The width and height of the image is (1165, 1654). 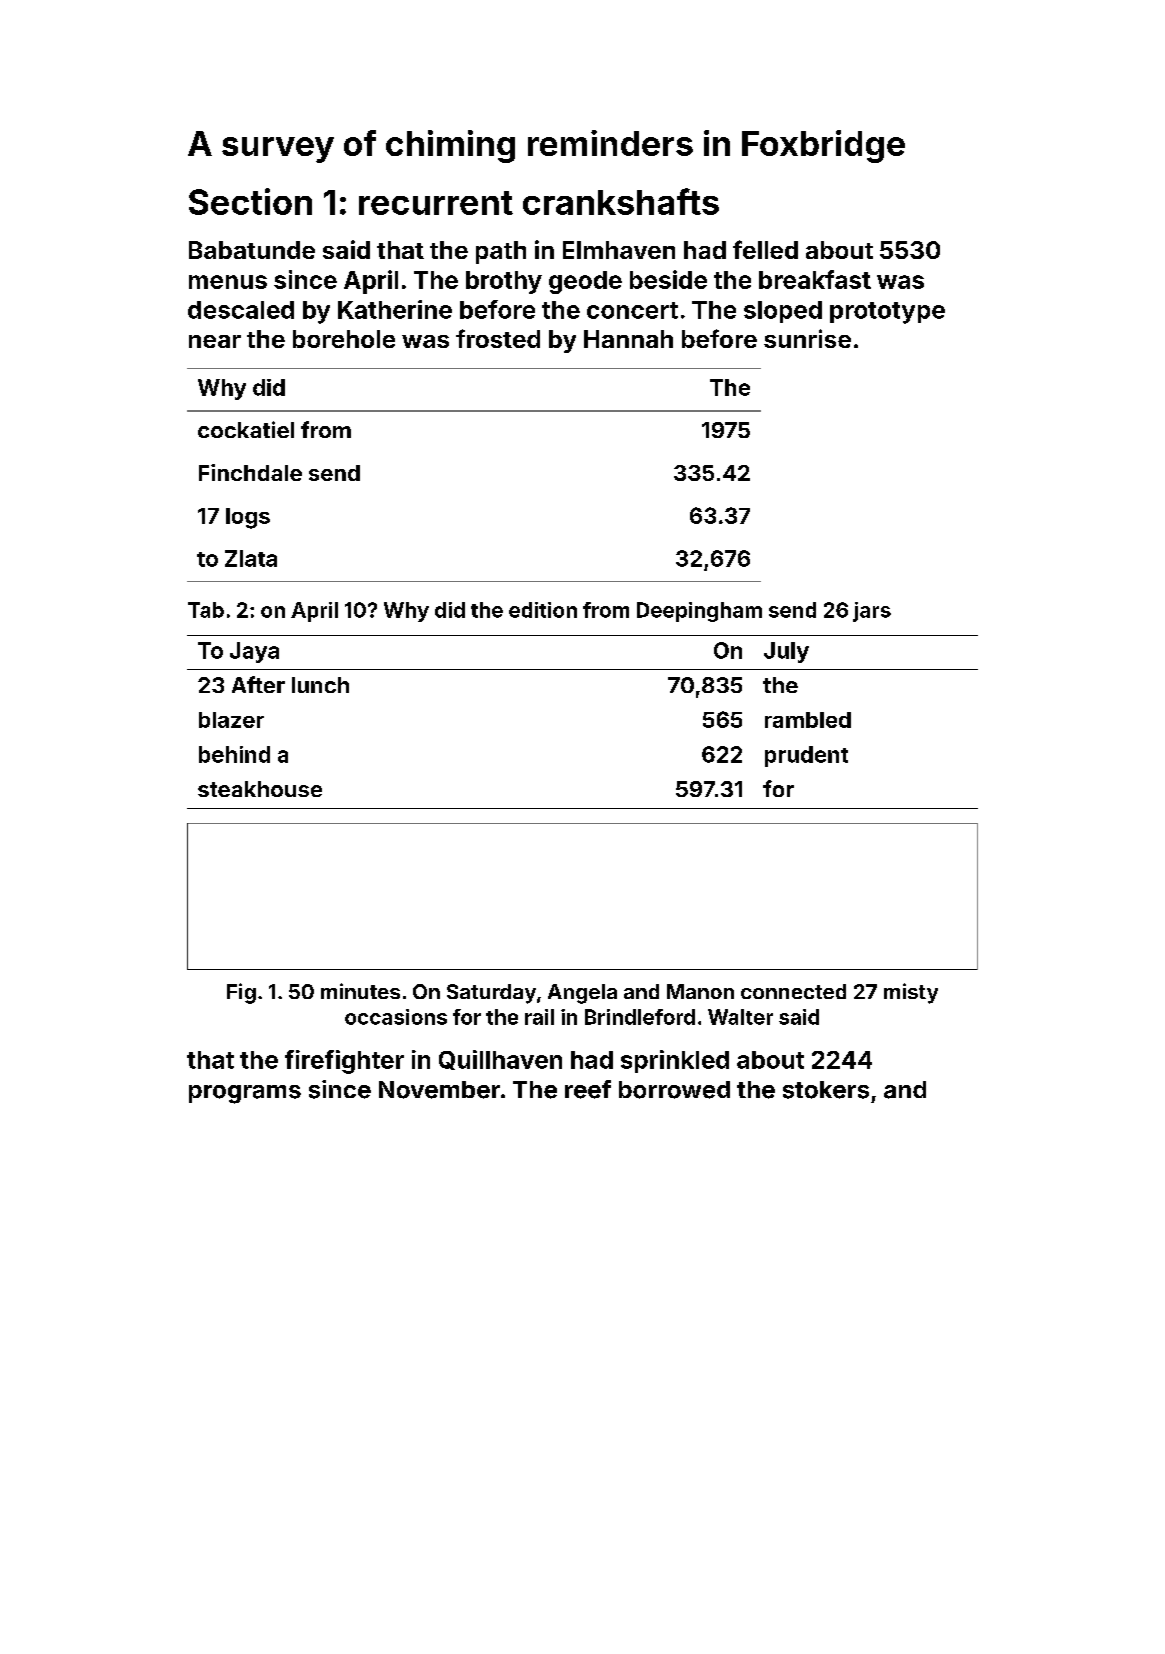 What do you see at coordinates (360, 991) in the image?
I see `minutes` at bounding box center [360, 991].
